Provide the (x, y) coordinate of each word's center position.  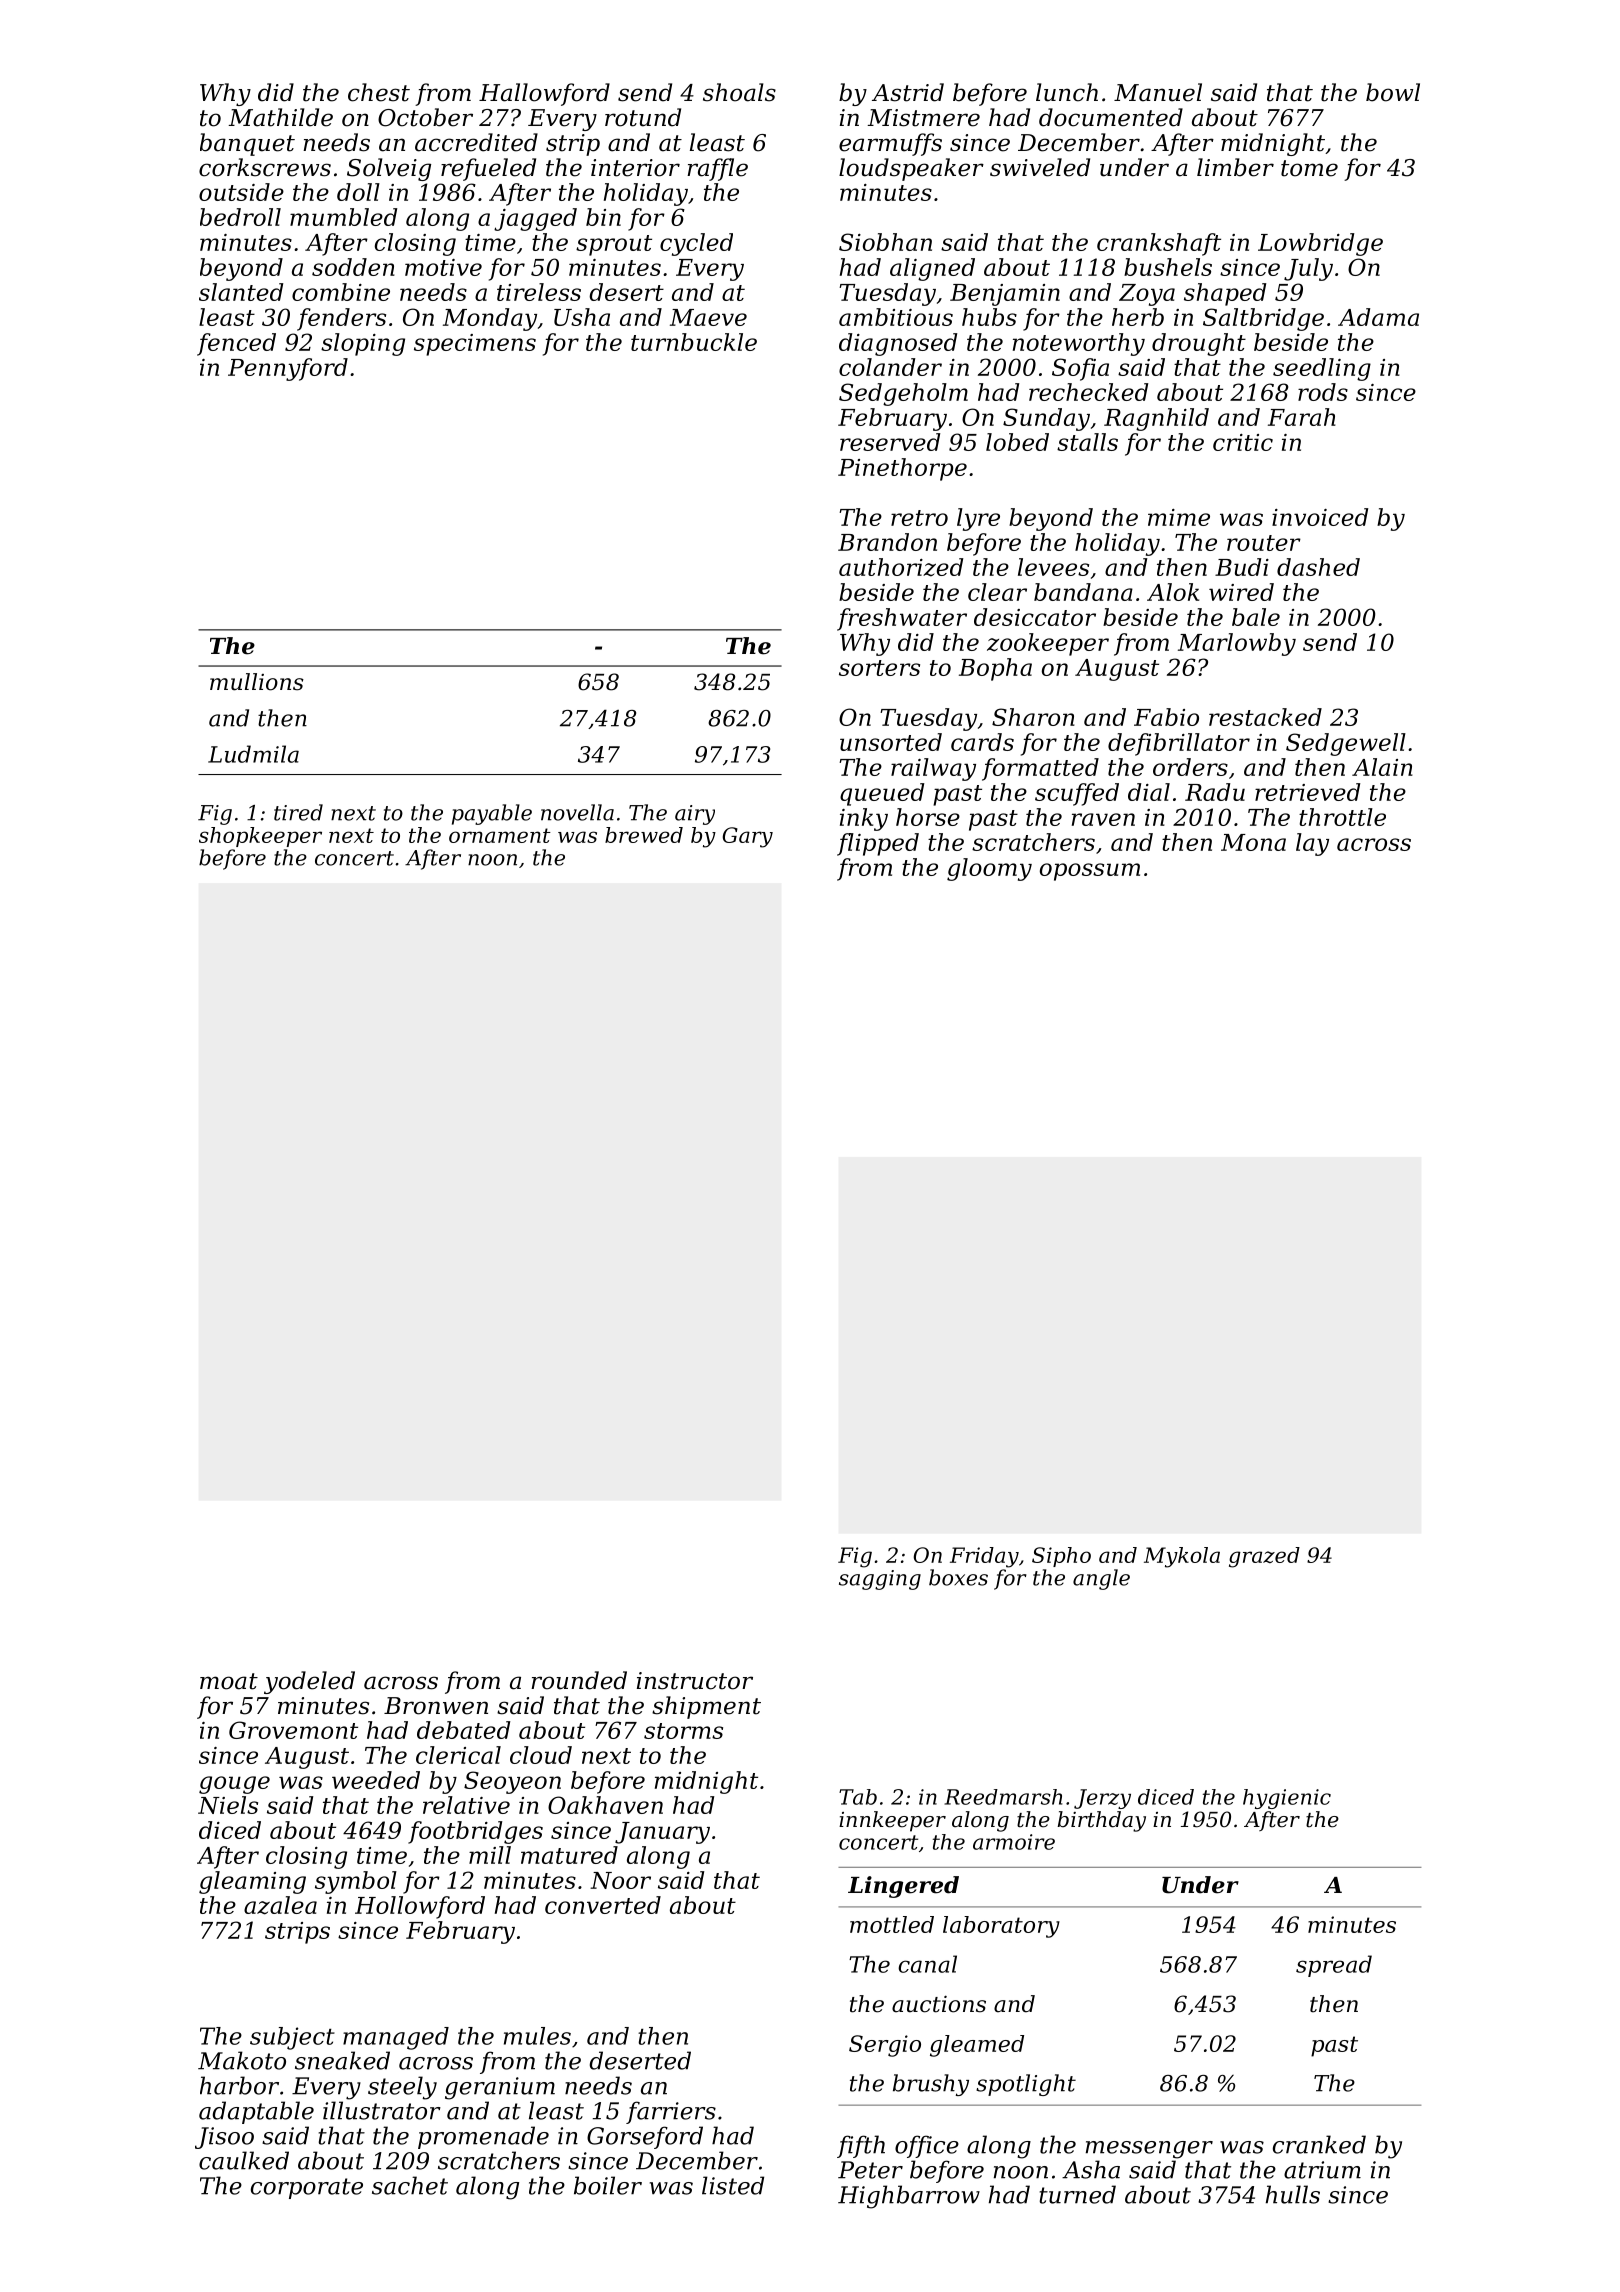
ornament (500, 835)
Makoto (242, 2060)
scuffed (1077, 794)
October (425, 117)
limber (1235, 167)
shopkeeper (260, 837)
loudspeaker (911, 169)
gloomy (989, 869)
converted (603, 1905)
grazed (1264, 1557)
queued (882, 794)
